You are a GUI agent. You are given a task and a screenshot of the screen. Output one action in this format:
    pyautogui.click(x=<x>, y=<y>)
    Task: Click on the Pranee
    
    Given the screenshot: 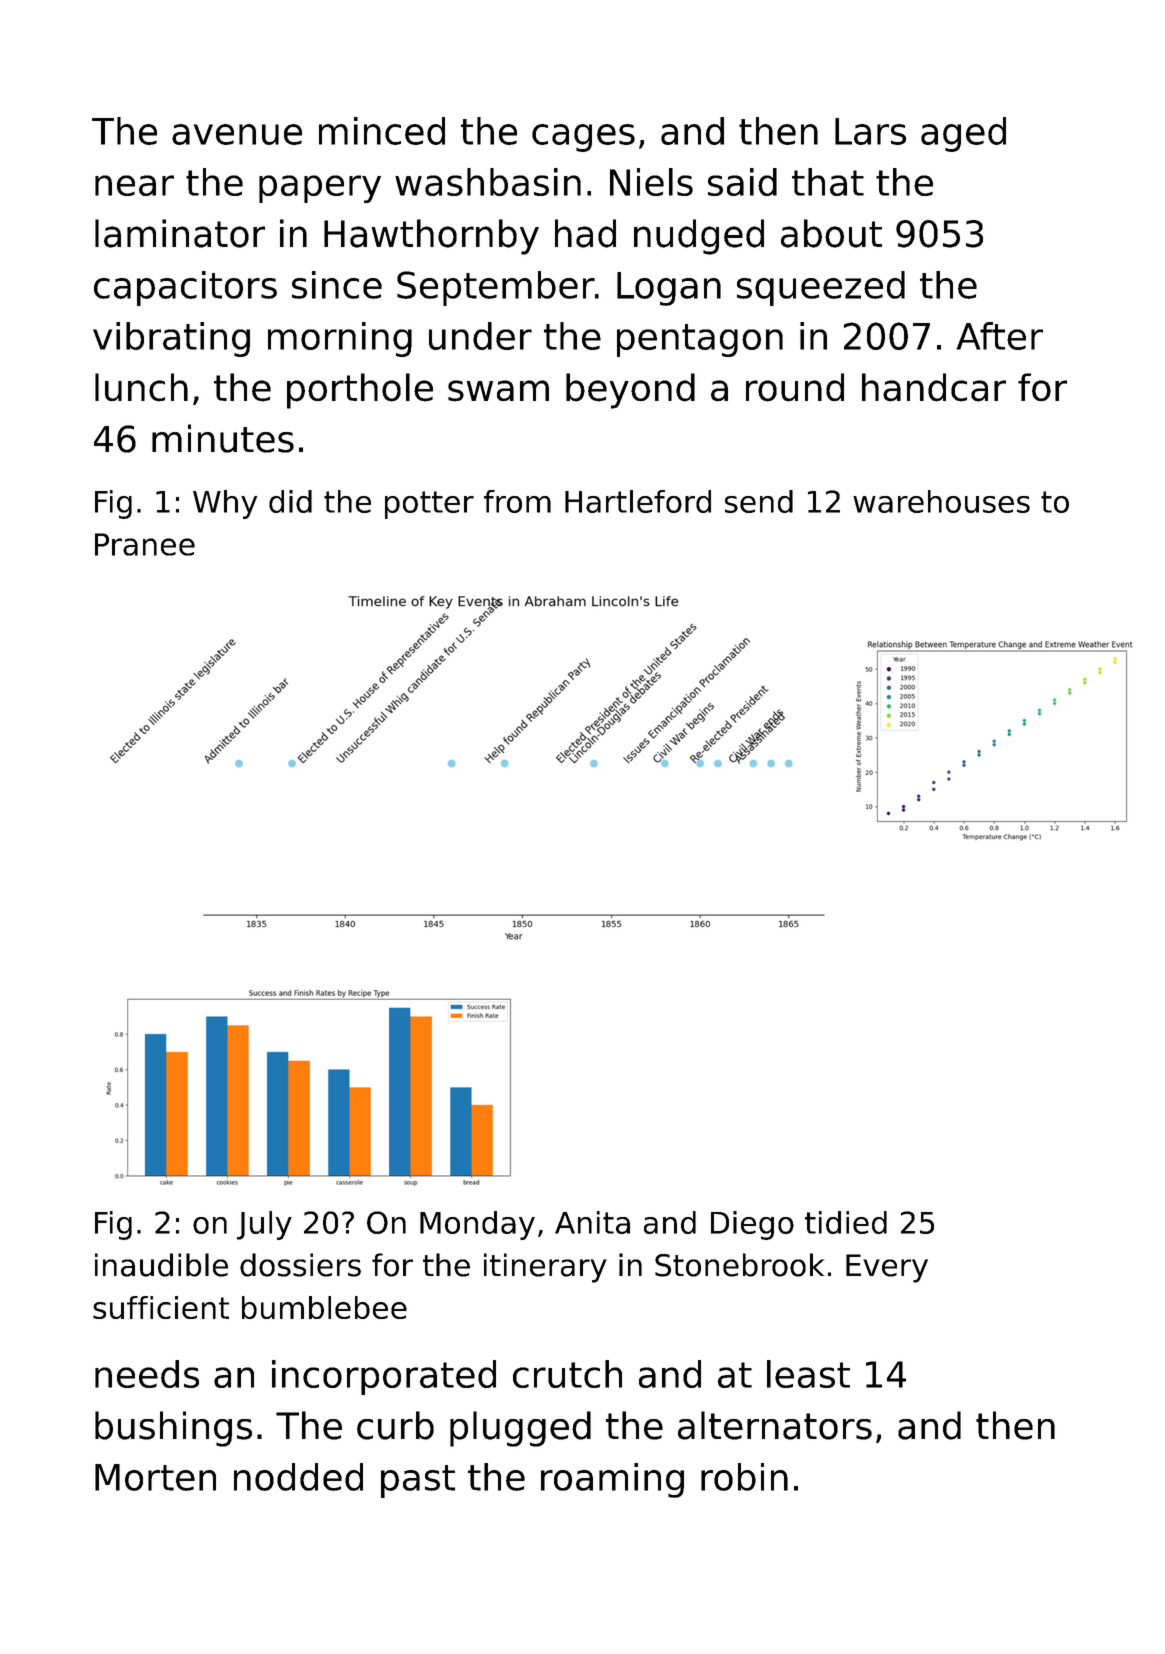 What is the action you would take?
    pyautogui.click(x=145, y=544)
